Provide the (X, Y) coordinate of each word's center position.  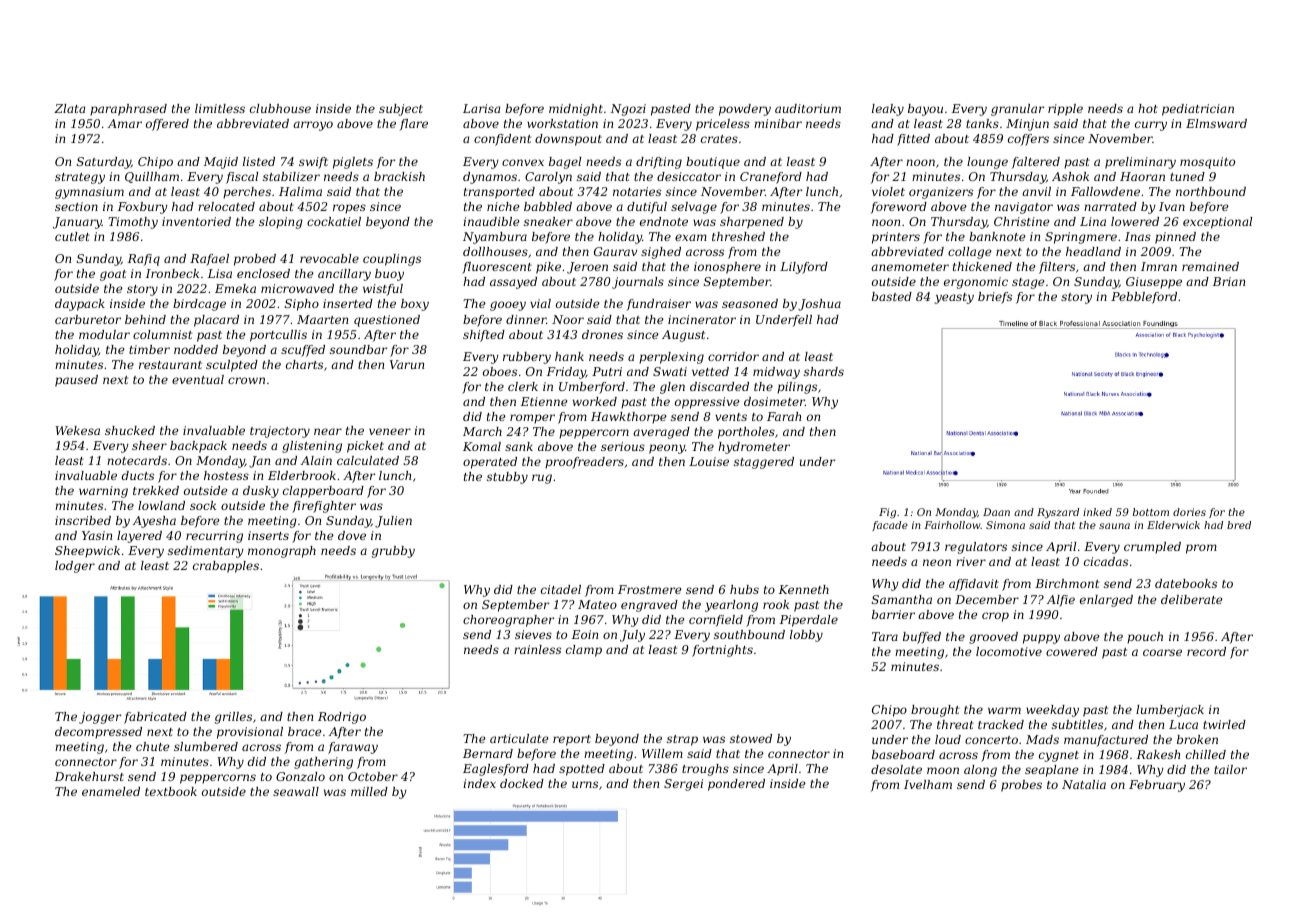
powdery (745, 110)
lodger (75, 567)
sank (519, 446)
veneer (390, 431)
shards (824, 371)
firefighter (324, 507)
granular (1017, 110)
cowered (1072, 651)
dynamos (490, 178)
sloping (281, 223)
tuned (1187, 176)
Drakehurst (89, 776)
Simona (1005, 525)
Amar (125, 123)
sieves (533, 634)
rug (542, 479)
